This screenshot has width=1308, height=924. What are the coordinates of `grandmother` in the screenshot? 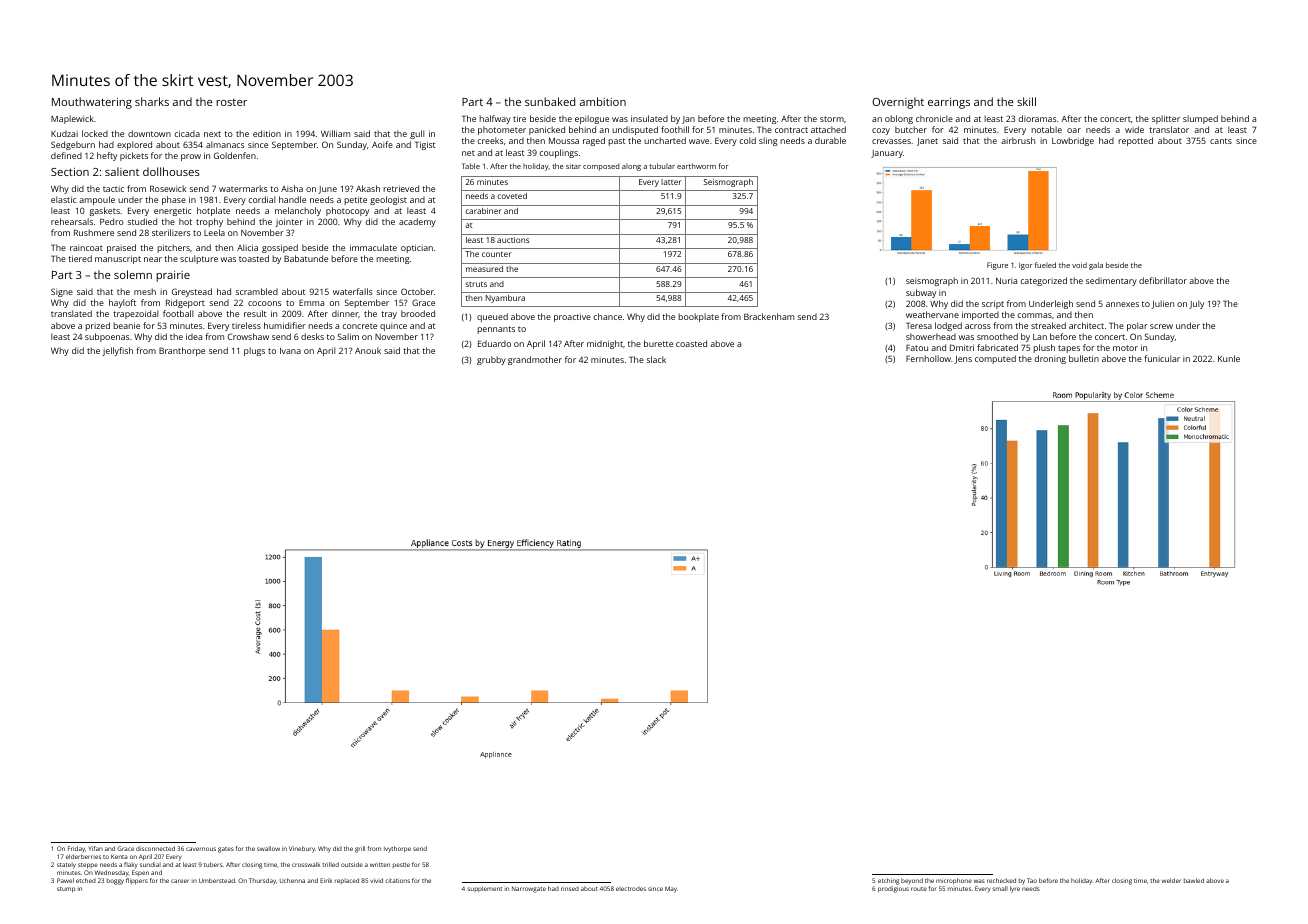 It's located at (535, 360).
